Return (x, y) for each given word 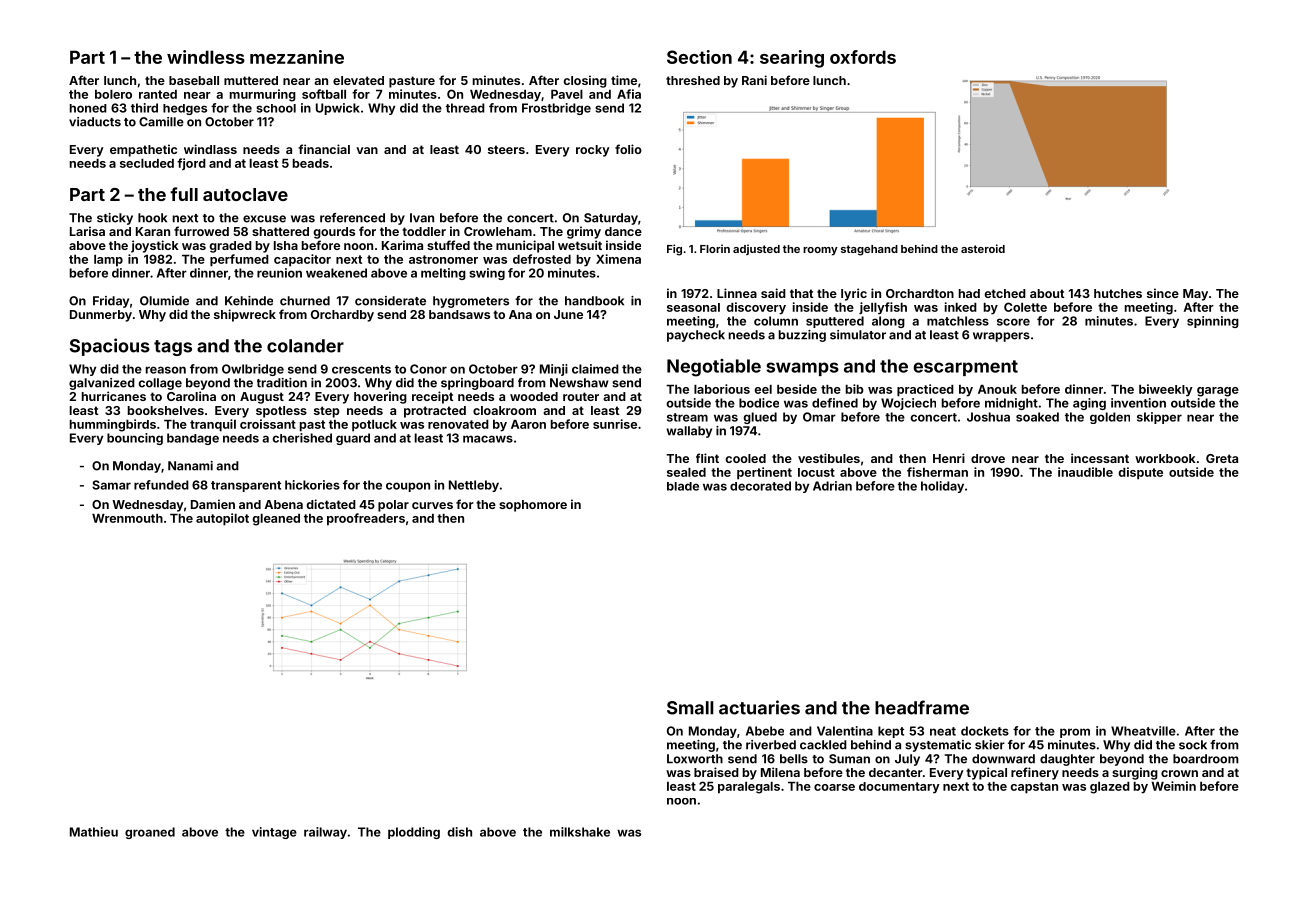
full (184, 194)
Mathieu (94, 832)
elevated (358, 80)
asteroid (983, 248)
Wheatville (1143, 731)
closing (585, 81)
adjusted (756, 249)
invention (1138, 403)
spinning (1213, 322)
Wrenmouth (127, 518)
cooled (745, 458)
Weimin (1173, 786)
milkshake (580, 832)
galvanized (102, 384)
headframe (922, 707)
